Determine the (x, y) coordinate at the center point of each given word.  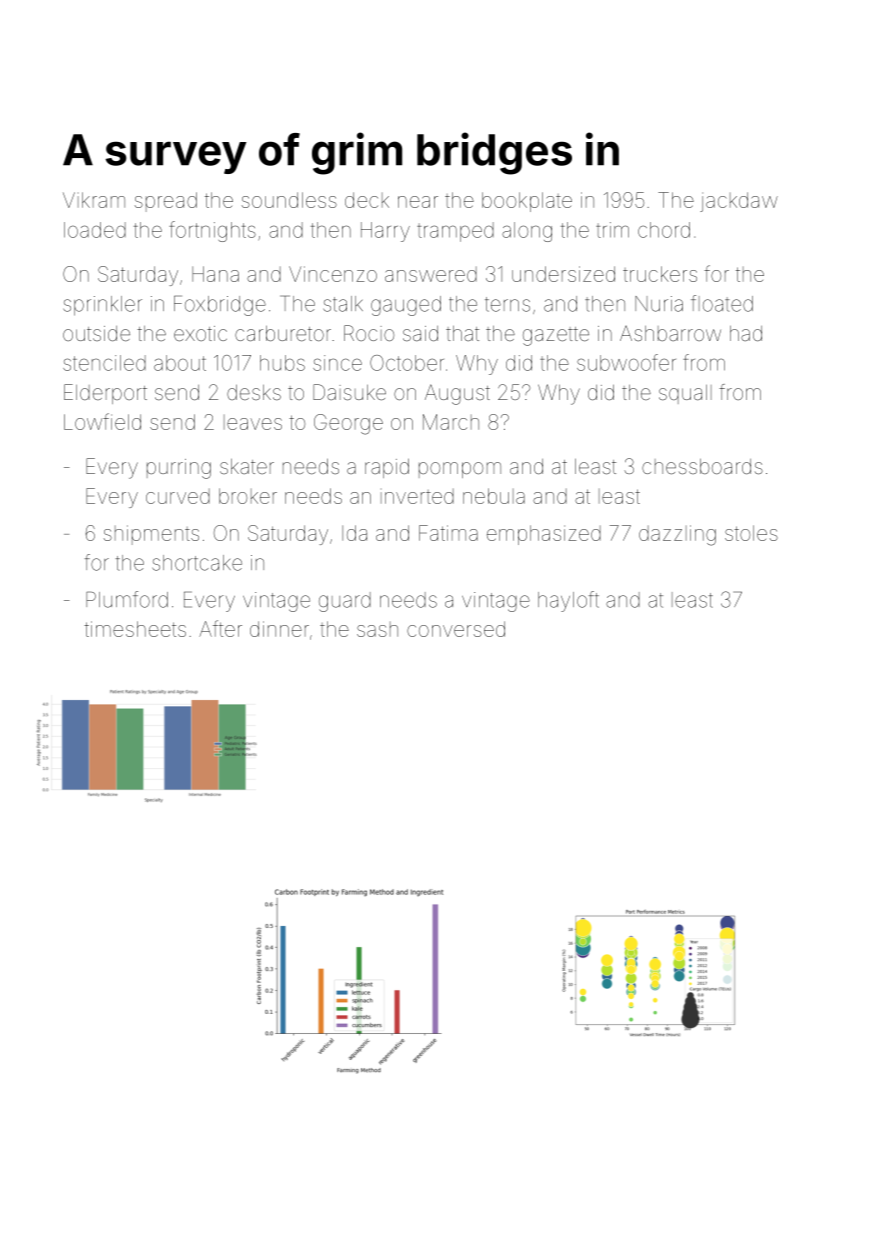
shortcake (197, 563)
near (418, 202)
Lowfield (102, 421)
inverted (417, 496)
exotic (200, 333)
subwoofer (626, 362)
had (746, 333)
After (220, 628)
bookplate (527, 202)
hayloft (568, 601)
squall (685, 394)
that (462, 333)
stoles (751, 533)
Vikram (94, 200)
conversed (456, 629)
